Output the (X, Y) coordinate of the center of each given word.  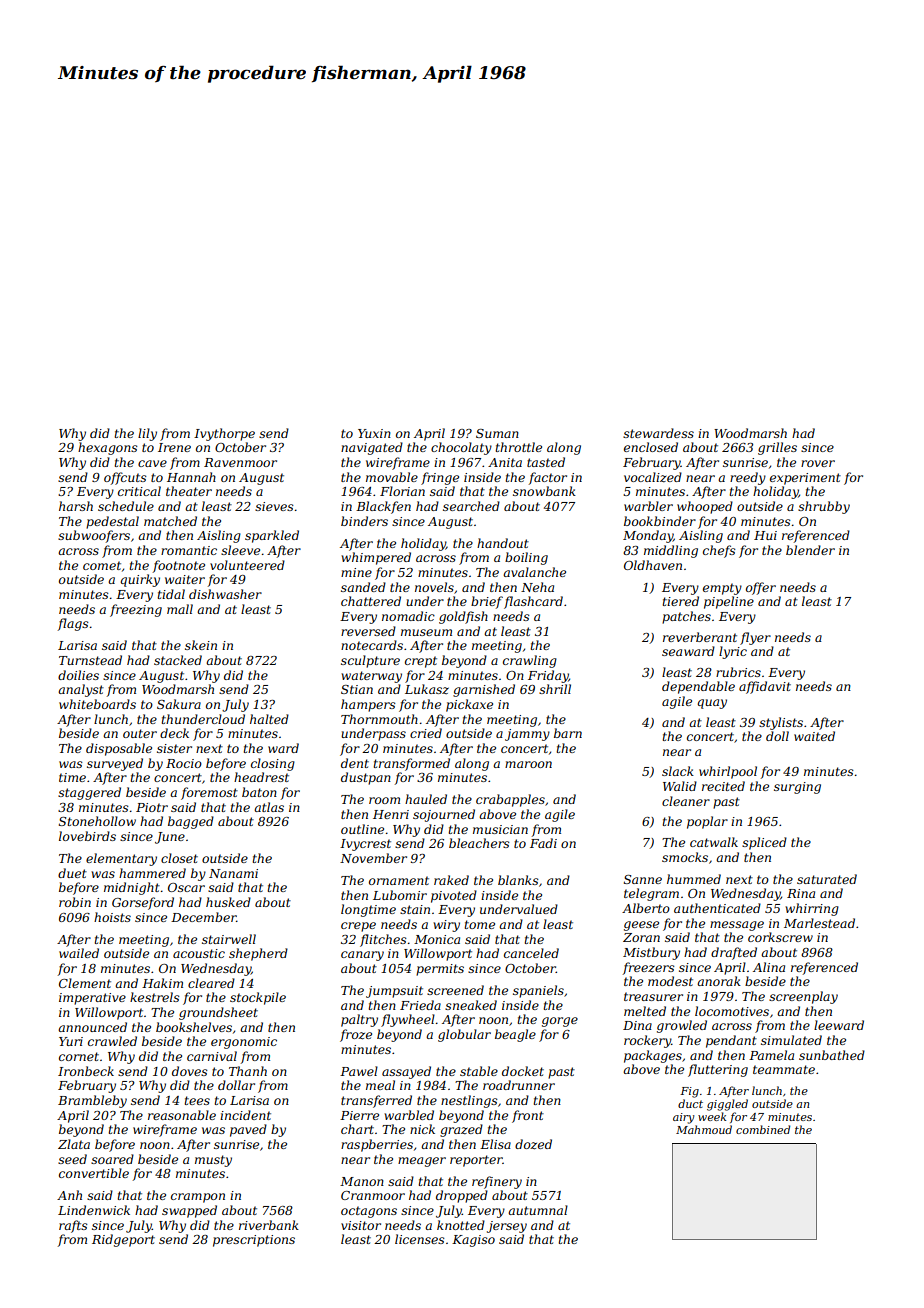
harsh (76, 506)
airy (683, 1118)
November (373, 858)
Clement (85, 983)
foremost (209, 793)
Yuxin (374, 433)
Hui (765, 535)
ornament (399, 880)
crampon (198, 1198)
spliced (764, 843)
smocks (685, 857)
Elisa (495, 1144)
